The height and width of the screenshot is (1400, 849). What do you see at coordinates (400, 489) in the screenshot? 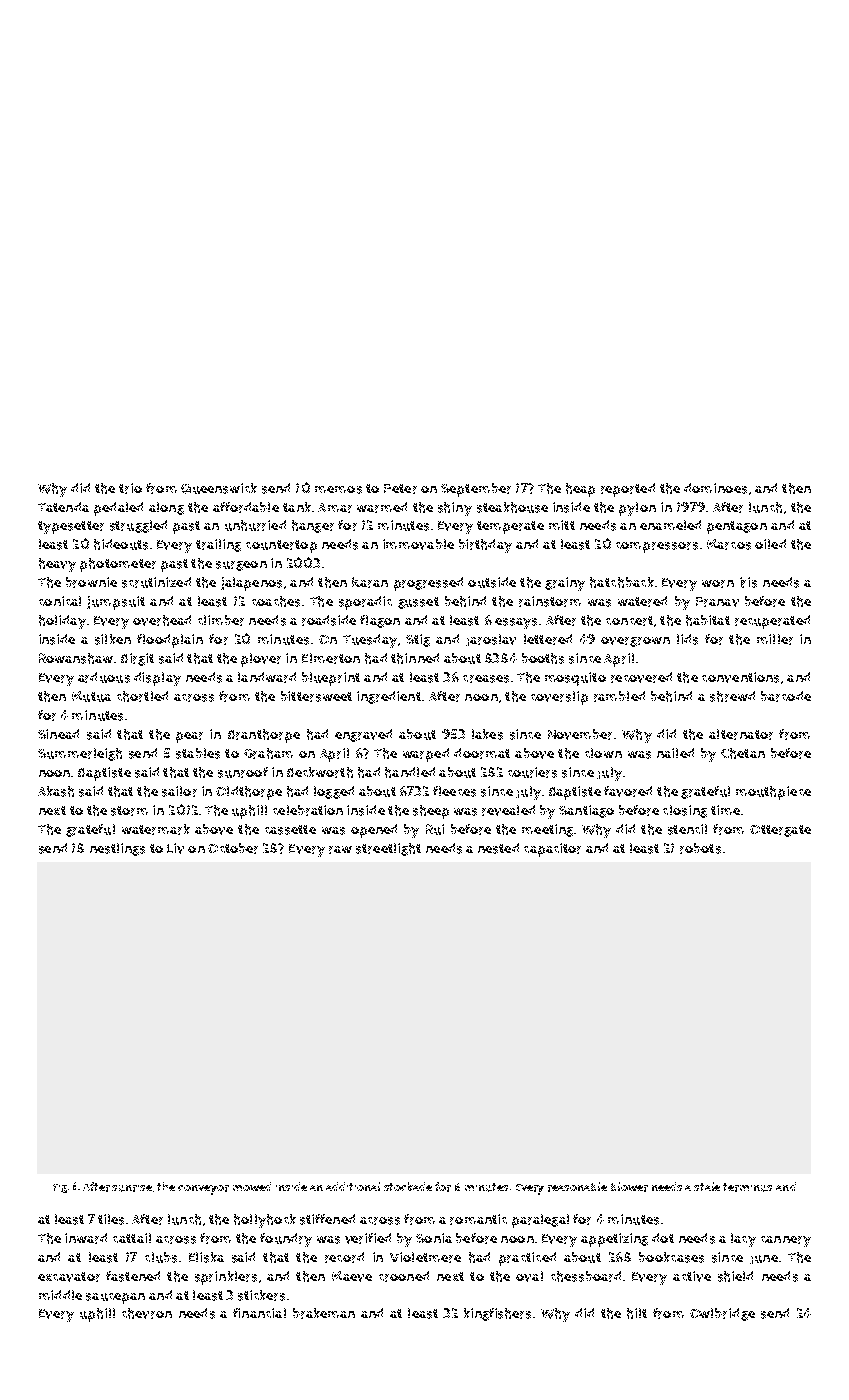
I see `Peter` at bounding box center [400, 489].
